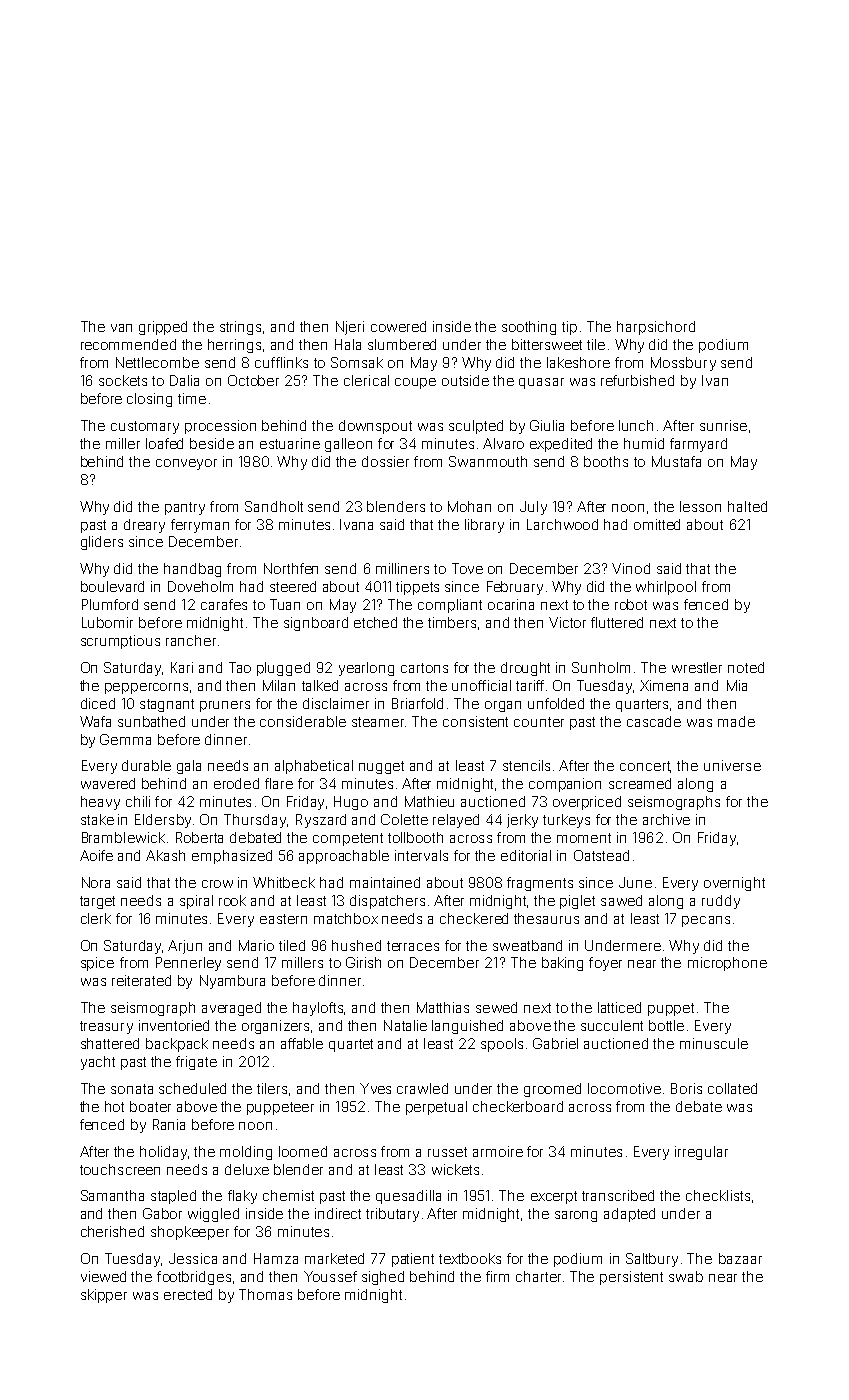 Image resolution: width=849 pixels, height=1400 pixels. I want to click on peppercorns, so click(146, 688).
